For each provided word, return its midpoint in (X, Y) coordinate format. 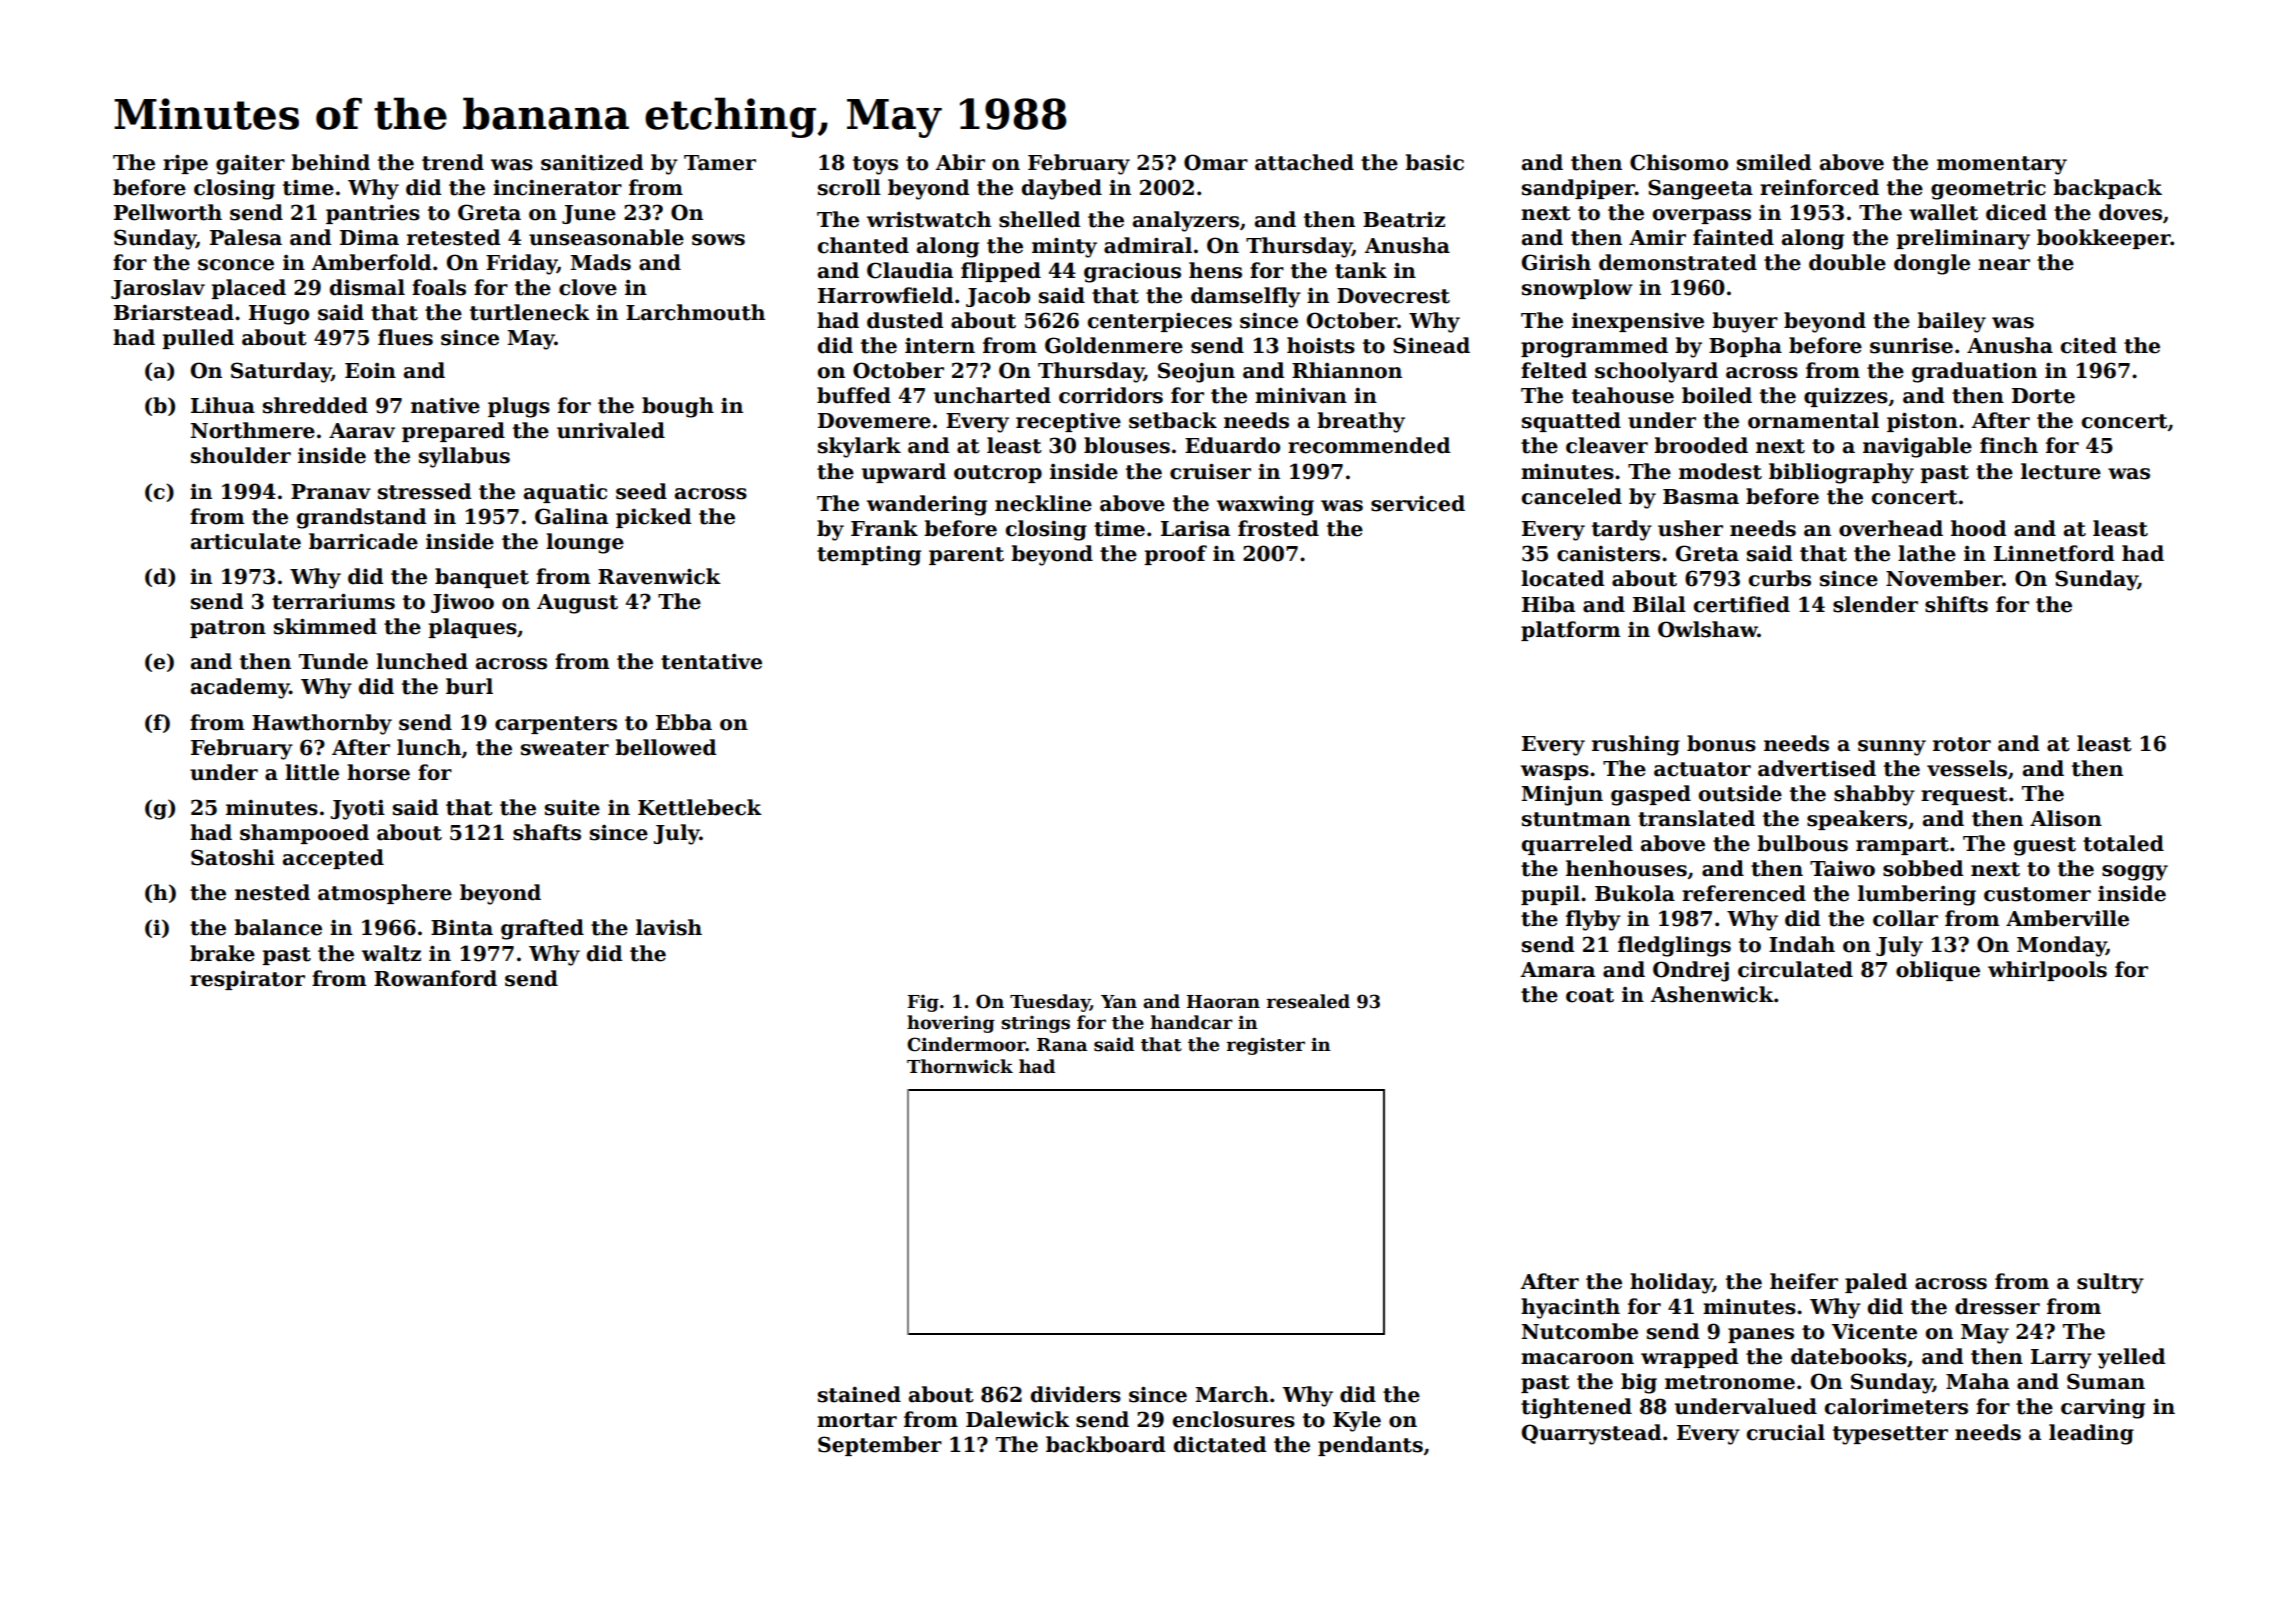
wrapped (1689, 1358)
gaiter (250, 165)
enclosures (1234, 1419)
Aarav (362, 431)
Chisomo (1679, 162)
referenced (1744, 893)
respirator (247, 980)
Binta (462, 927)
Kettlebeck (700, 807)
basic (1434, 162)
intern (940, 345)
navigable (1917, 447)
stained (859, 1394)
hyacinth (1570, 1308)
